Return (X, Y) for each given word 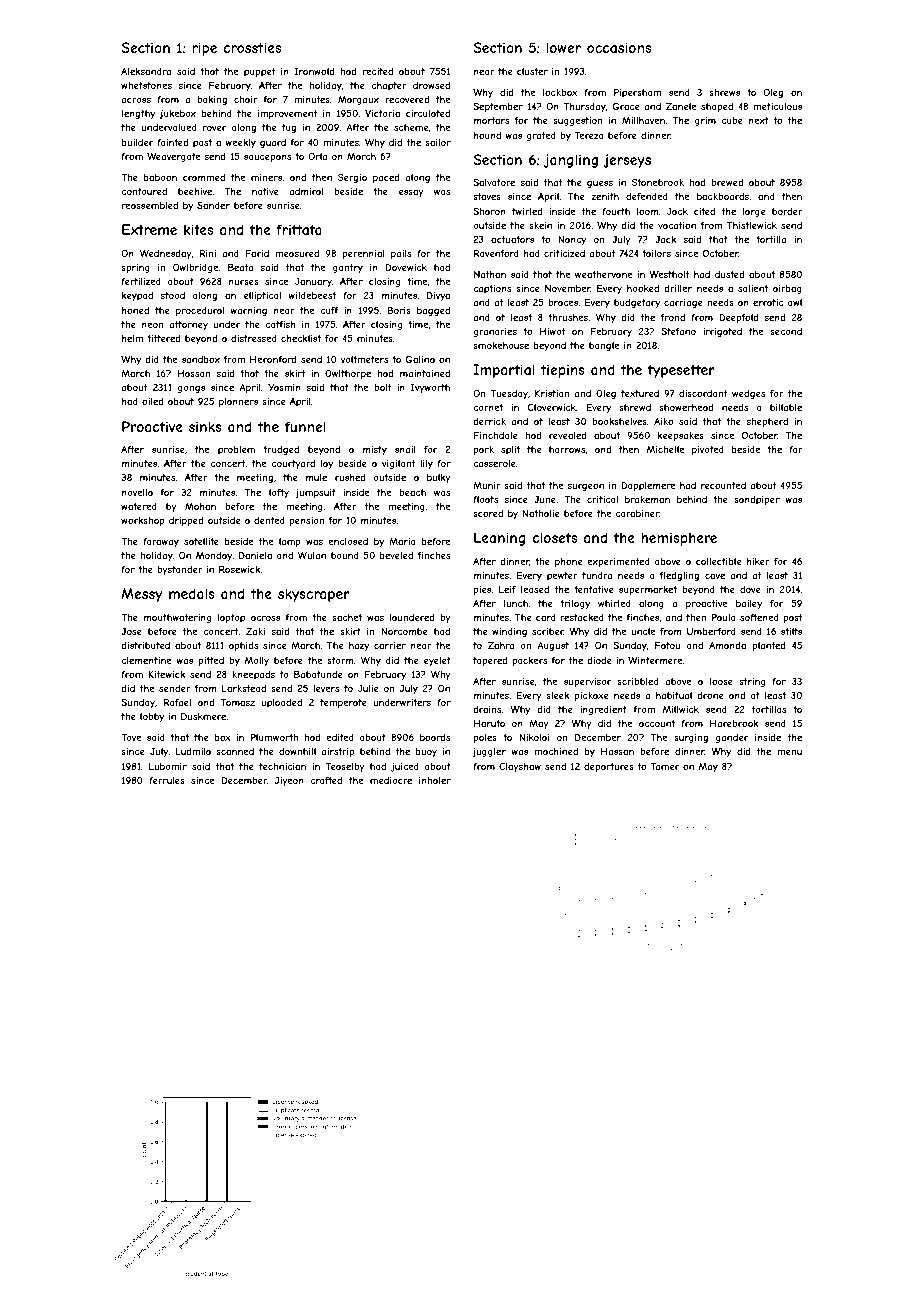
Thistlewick (752, 225)
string (752, 682)
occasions (619, 47)
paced (386, 178)
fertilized (141, 281)
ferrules (167, 780)
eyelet (437, 661)
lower (563, 47)
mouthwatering (177, 618)
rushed (350, 477)
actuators (512, 239)
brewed (727, 182)
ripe (204, 49)
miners (266, 177)
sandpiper (757, 500)
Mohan (200, 506)
